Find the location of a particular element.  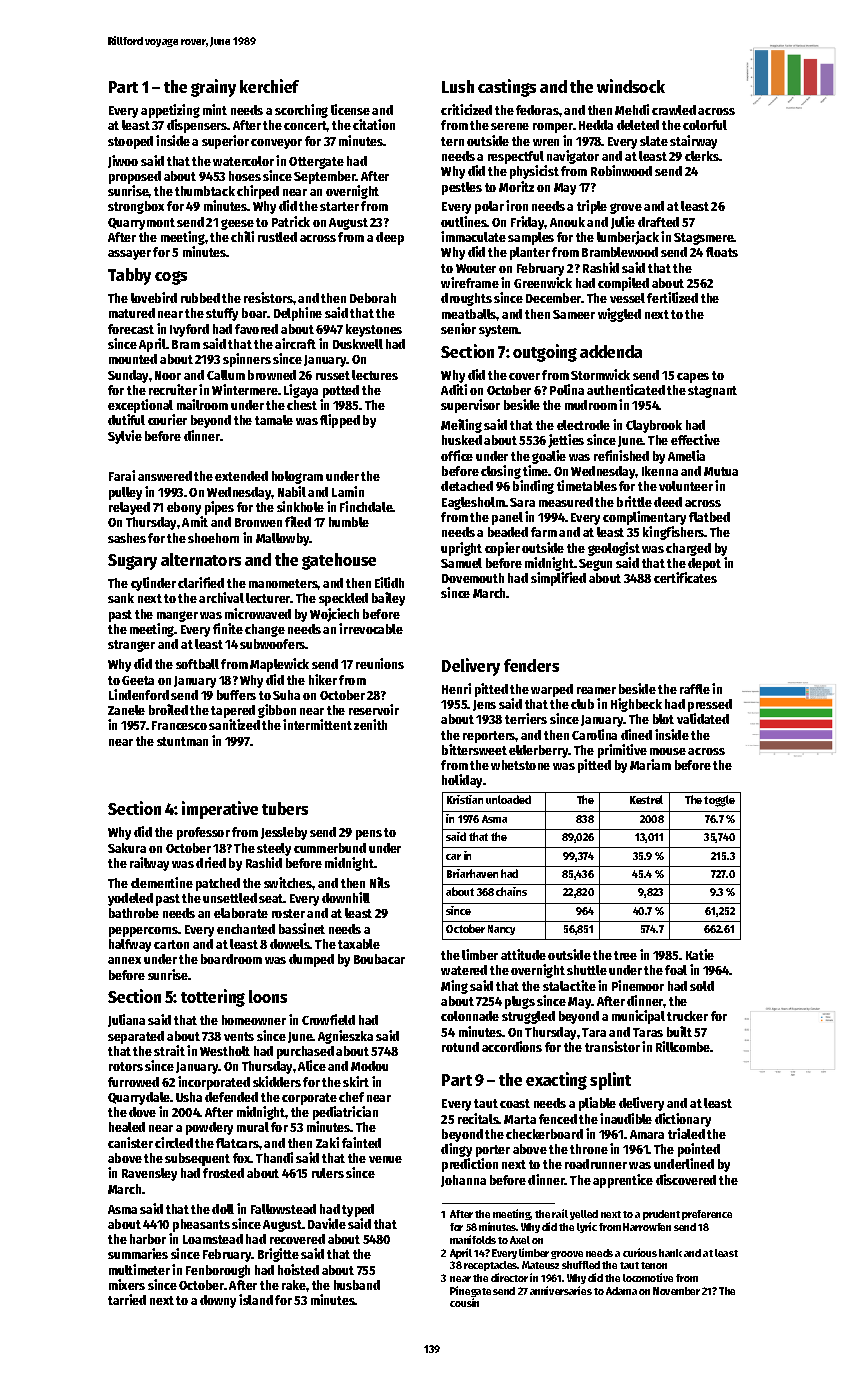

elderberry is located at coordinates (539, 751).
